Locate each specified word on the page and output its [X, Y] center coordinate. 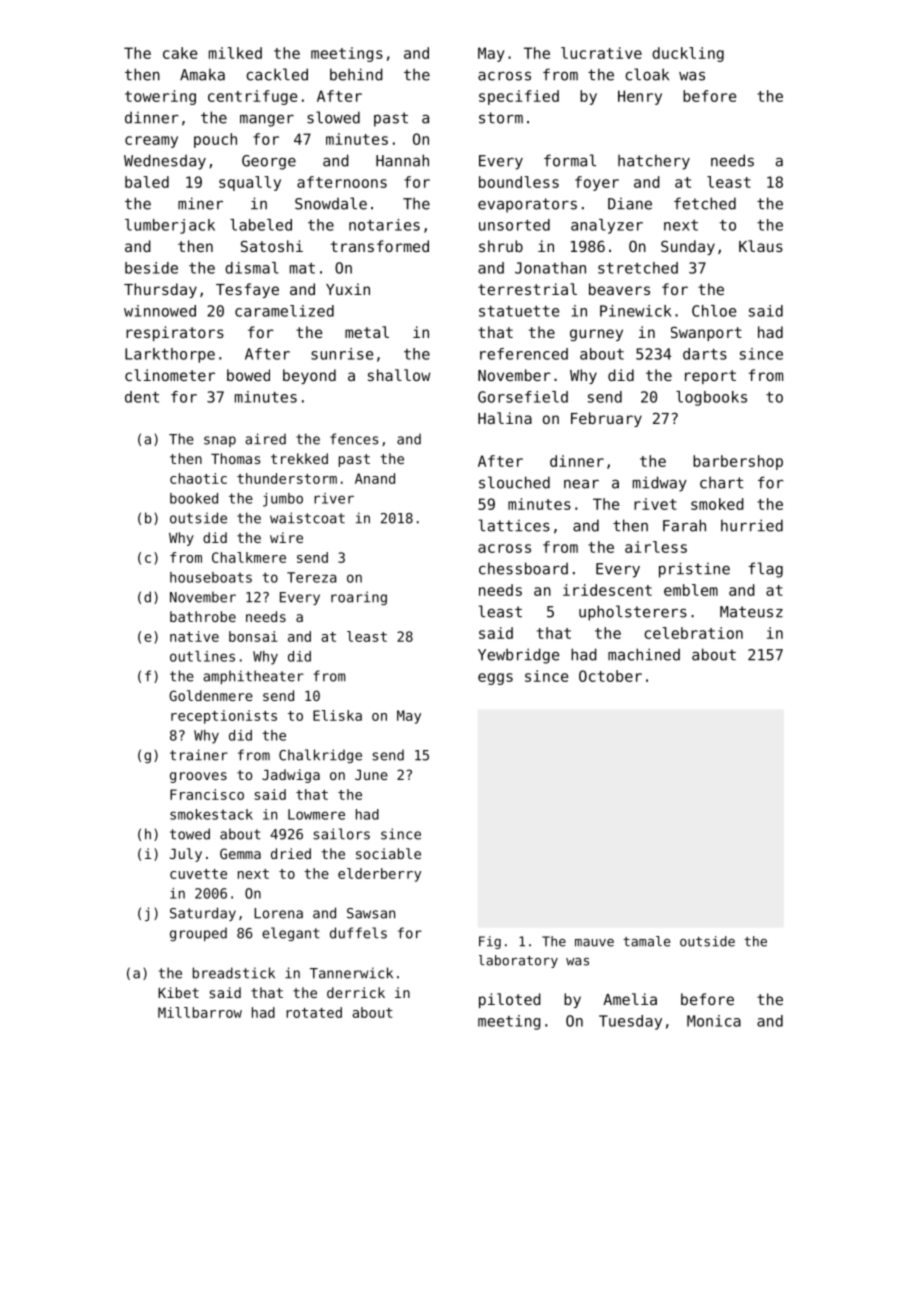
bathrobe [203, 616]
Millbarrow [200, 1012]
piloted [510, 1000]
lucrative [601, 53]
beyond [309, 376]
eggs [495, 679]
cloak [647, 74]
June [371, 775]
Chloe [714, 311]
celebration [693, 633]
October [610, 676]
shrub [501, 246]
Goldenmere [211, 695]
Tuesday [630, 1022]
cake [180, 53]
